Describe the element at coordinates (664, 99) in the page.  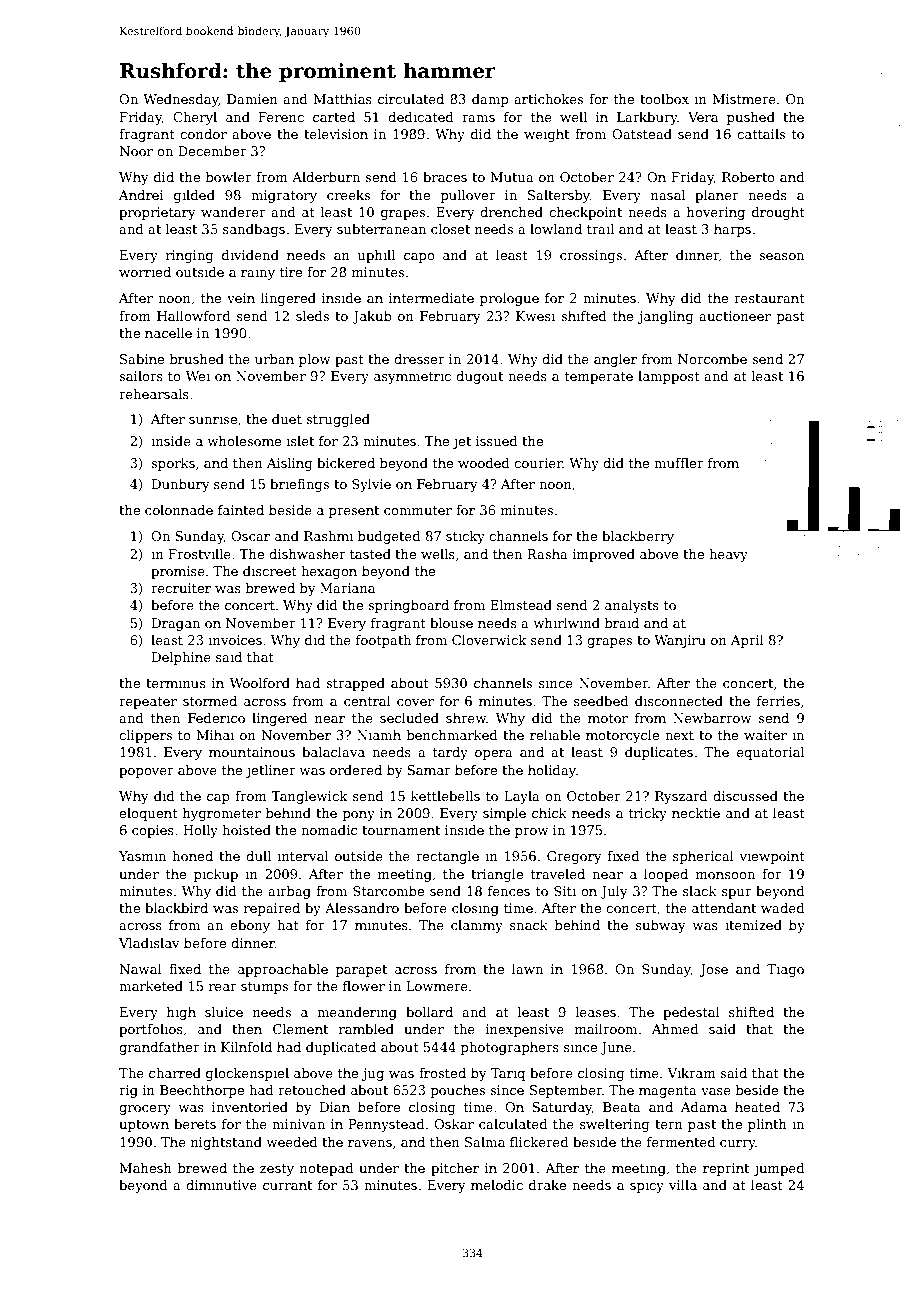
I see `toolbox` at that location.
